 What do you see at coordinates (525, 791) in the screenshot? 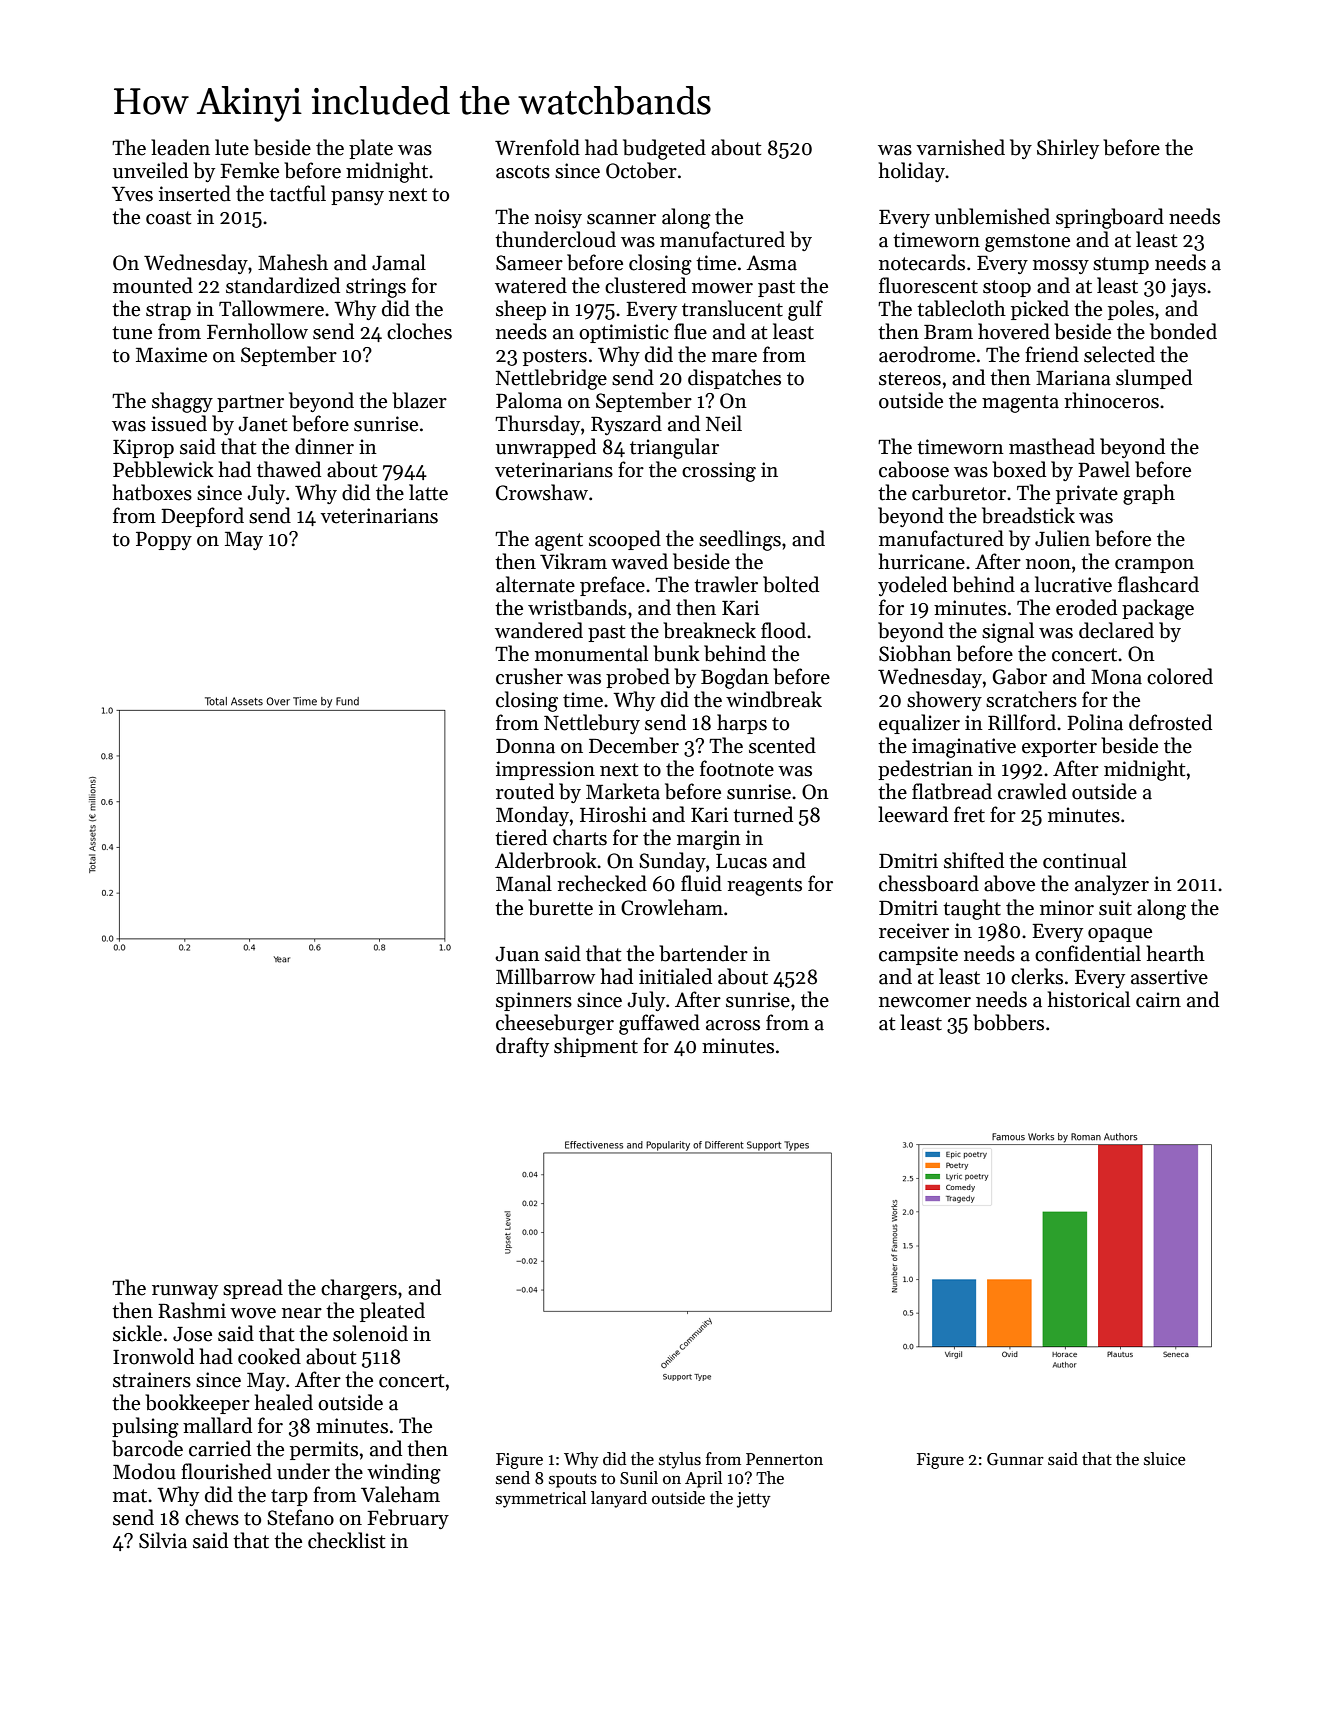
I see `routed` at bounding box center [525, 791].
